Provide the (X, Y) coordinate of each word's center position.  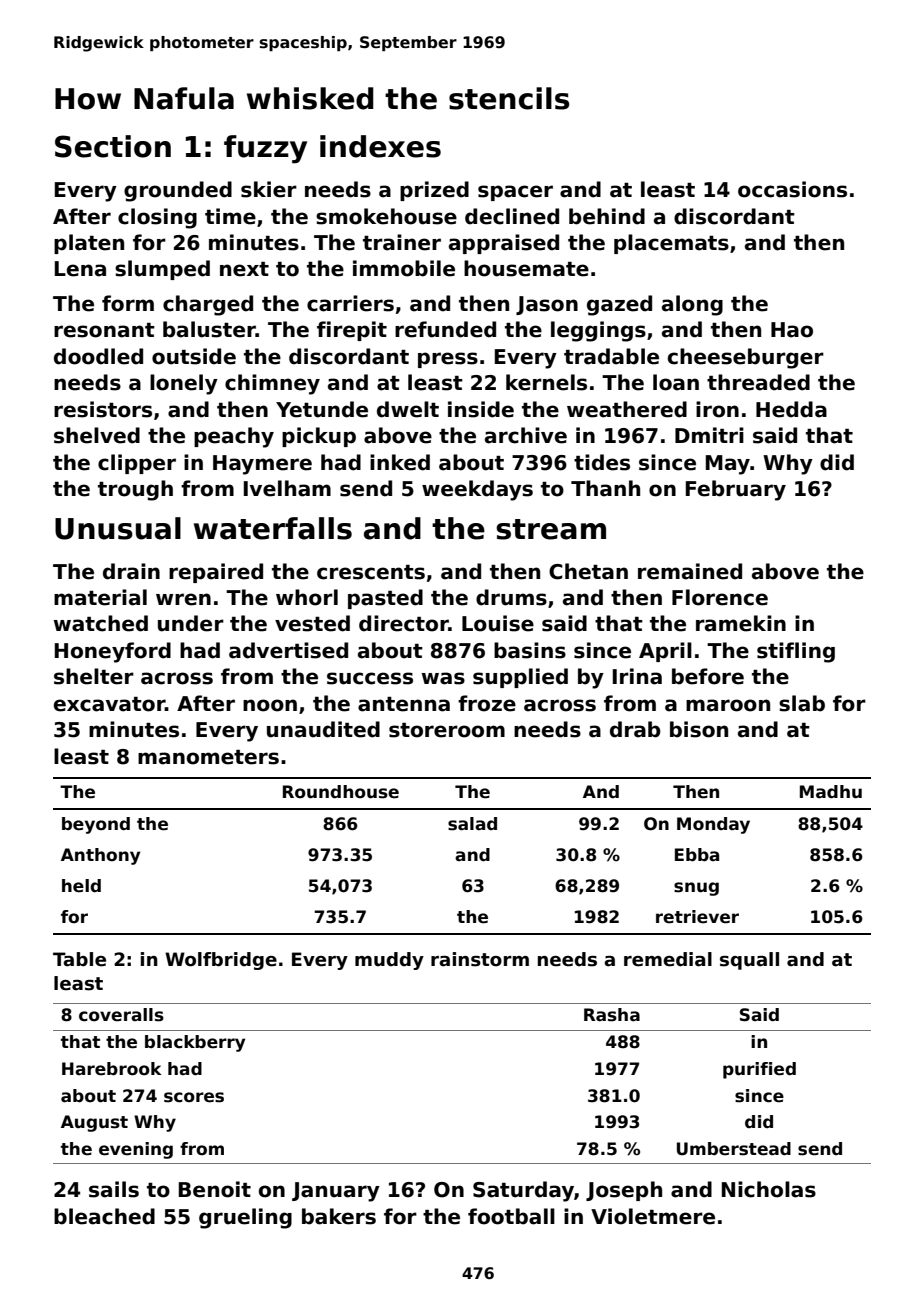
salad (472, 824)
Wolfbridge (221, 961)
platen (89, 244)
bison (699, 729)
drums (511, 597)
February (736, 490)
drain (131, 571)
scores (194, 1097)
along (692, 305)
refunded (445, 329)
